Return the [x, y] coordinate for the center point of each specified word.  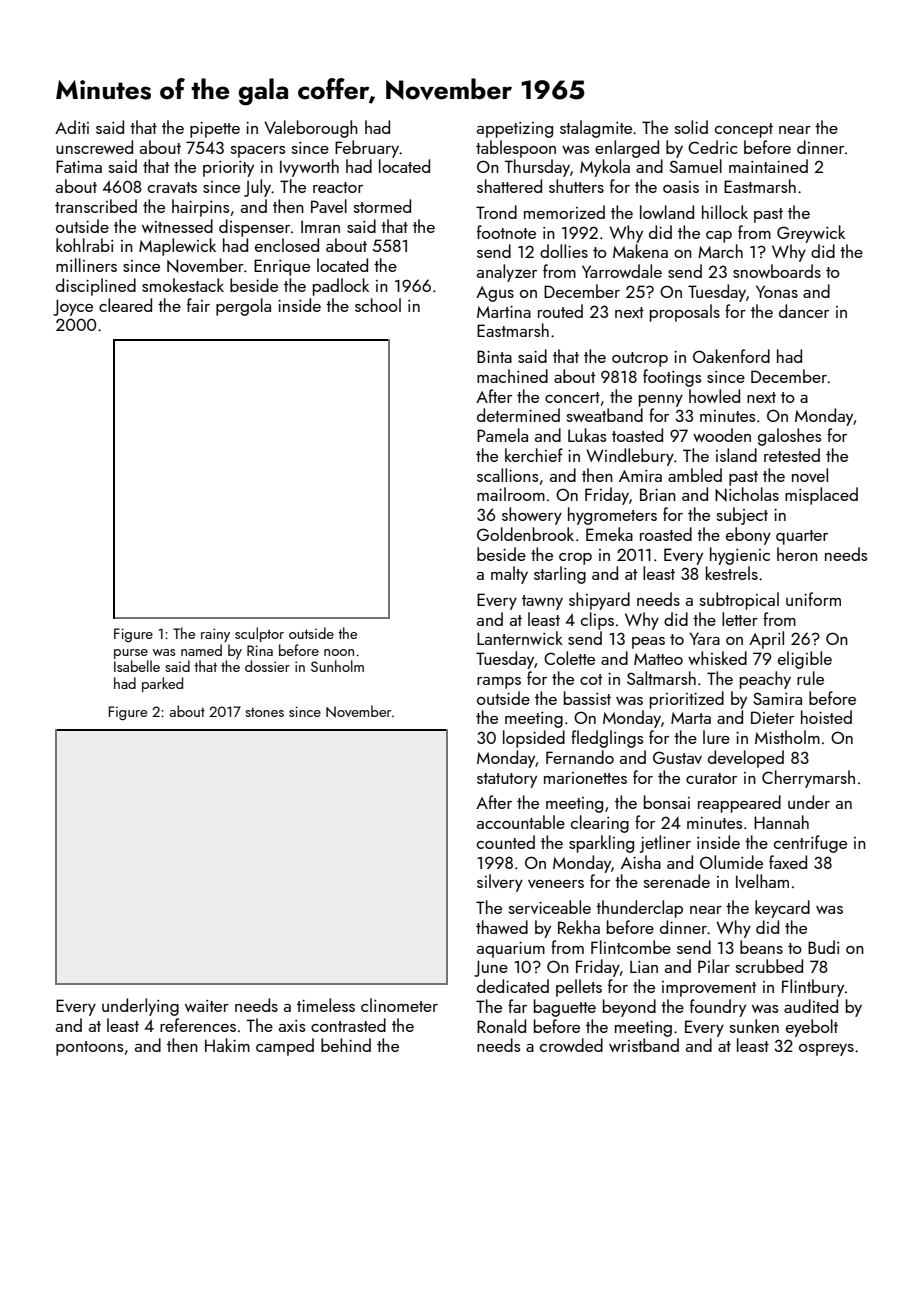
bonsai [667, 802]
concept [744, 130]
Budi [824, 947]
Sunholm [337, 666]
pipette [215, 130]
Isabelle [137, 666]
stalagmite [596, 129]
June [491, 968]
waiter [207, 1006]
